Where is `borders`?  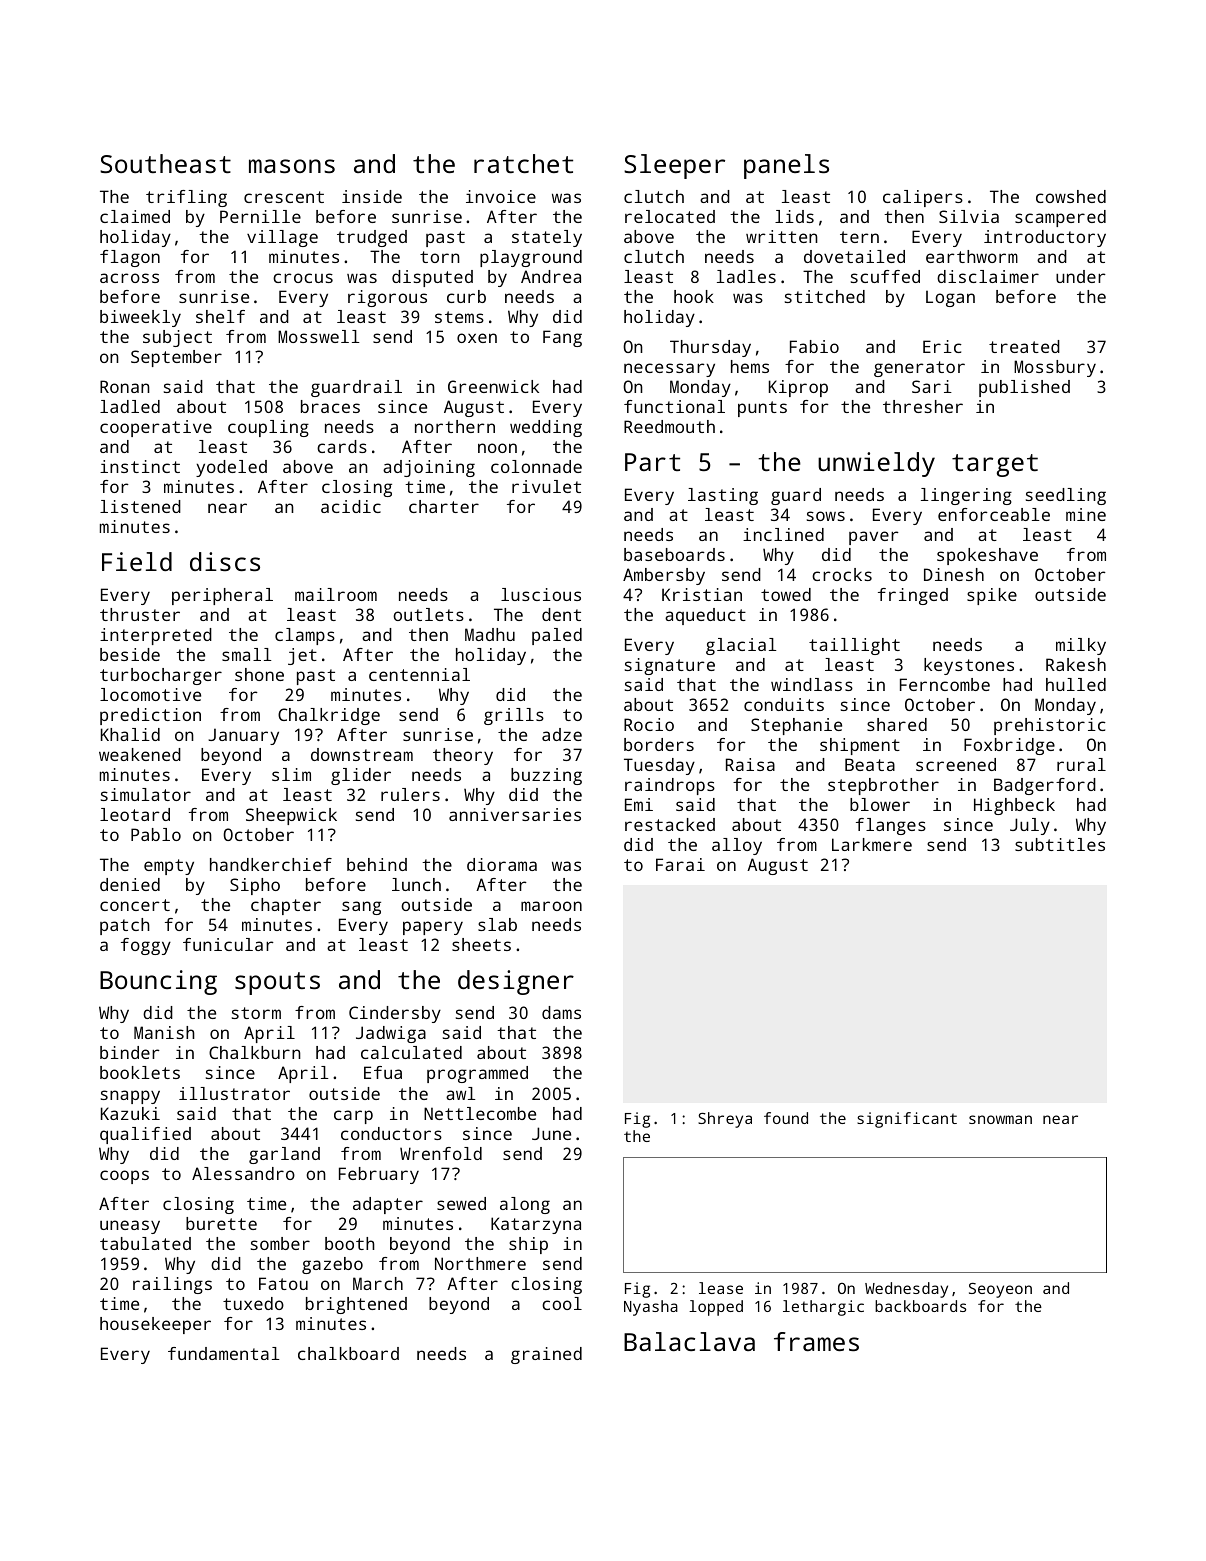 borders is located at coordinates (659, 744).
